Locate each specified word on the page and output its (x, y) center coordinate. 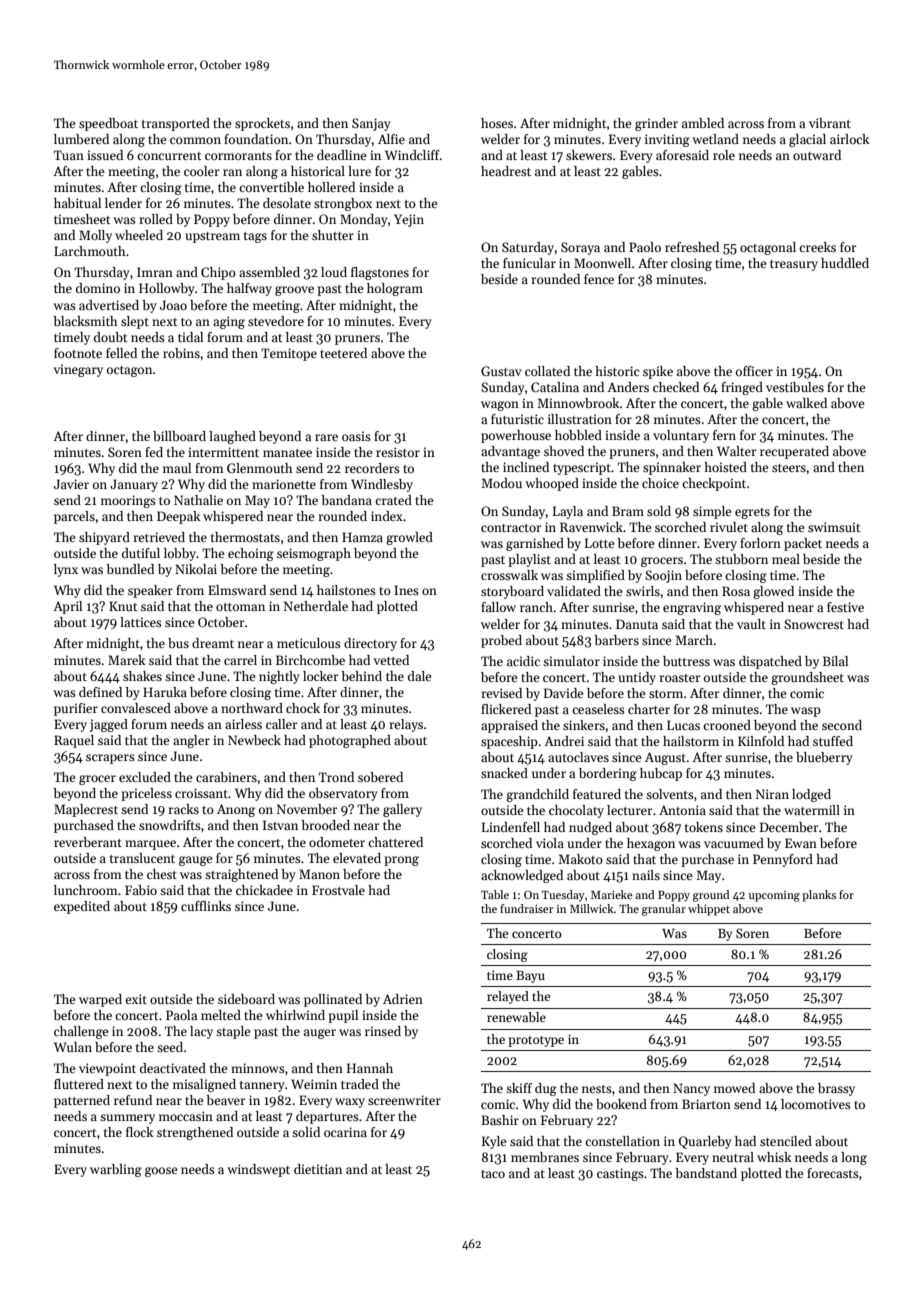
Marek (126, 660)
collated (547, 371)
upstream (212, 237)
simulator (571, 661)
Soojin (663, 576)
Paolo (645, 247)
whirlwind (295, 1015)
